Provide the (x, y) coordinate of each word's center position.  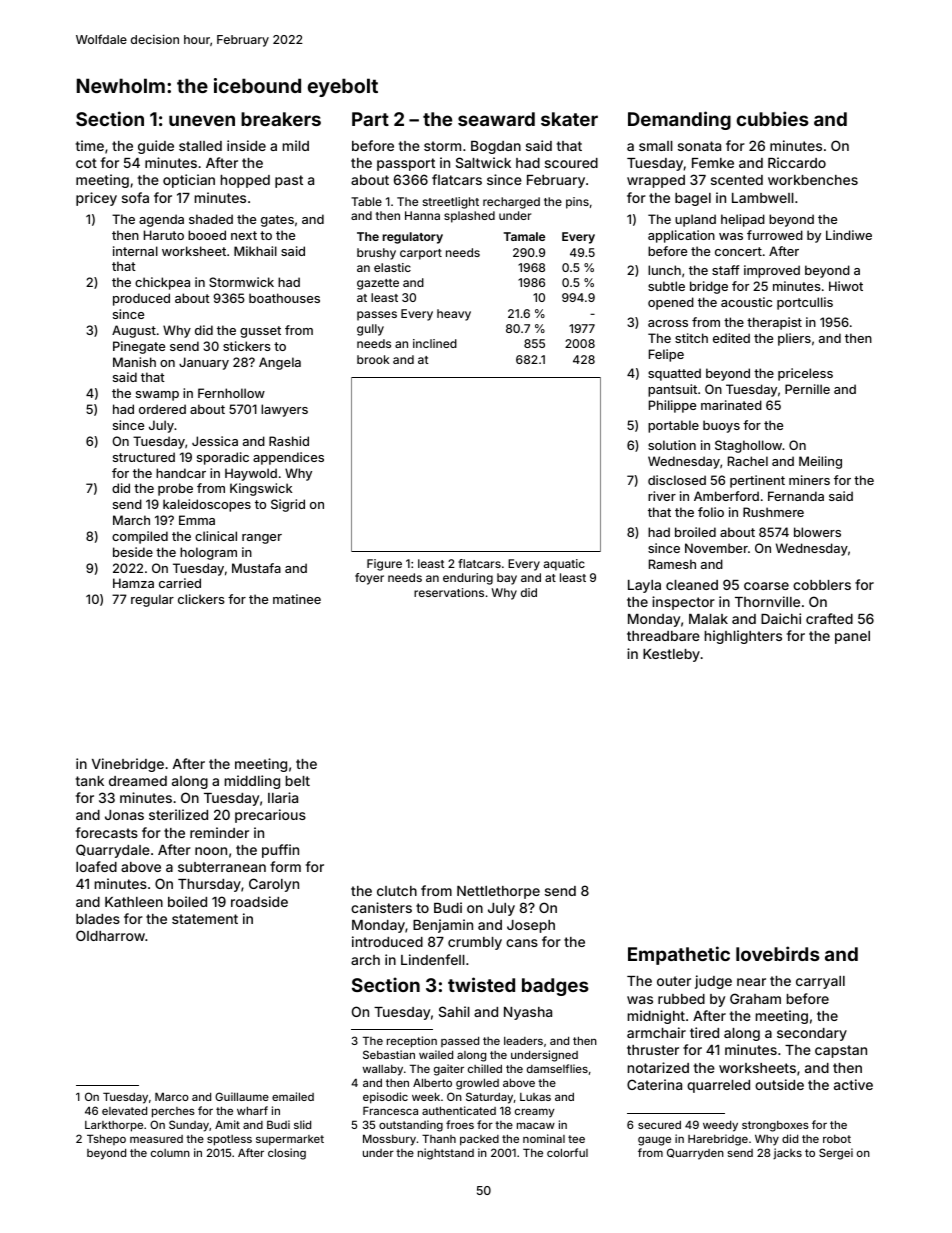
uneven (202, 120)
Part (370, 119)
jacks (787, 1153)
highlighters (743, 637)
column (170, 1153)
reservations (449, 592)
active (853, 1084)
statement (205, 919)
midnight (656, 1017)
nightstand (446, 1154)
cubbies (773, 118)
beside (133, 552)
